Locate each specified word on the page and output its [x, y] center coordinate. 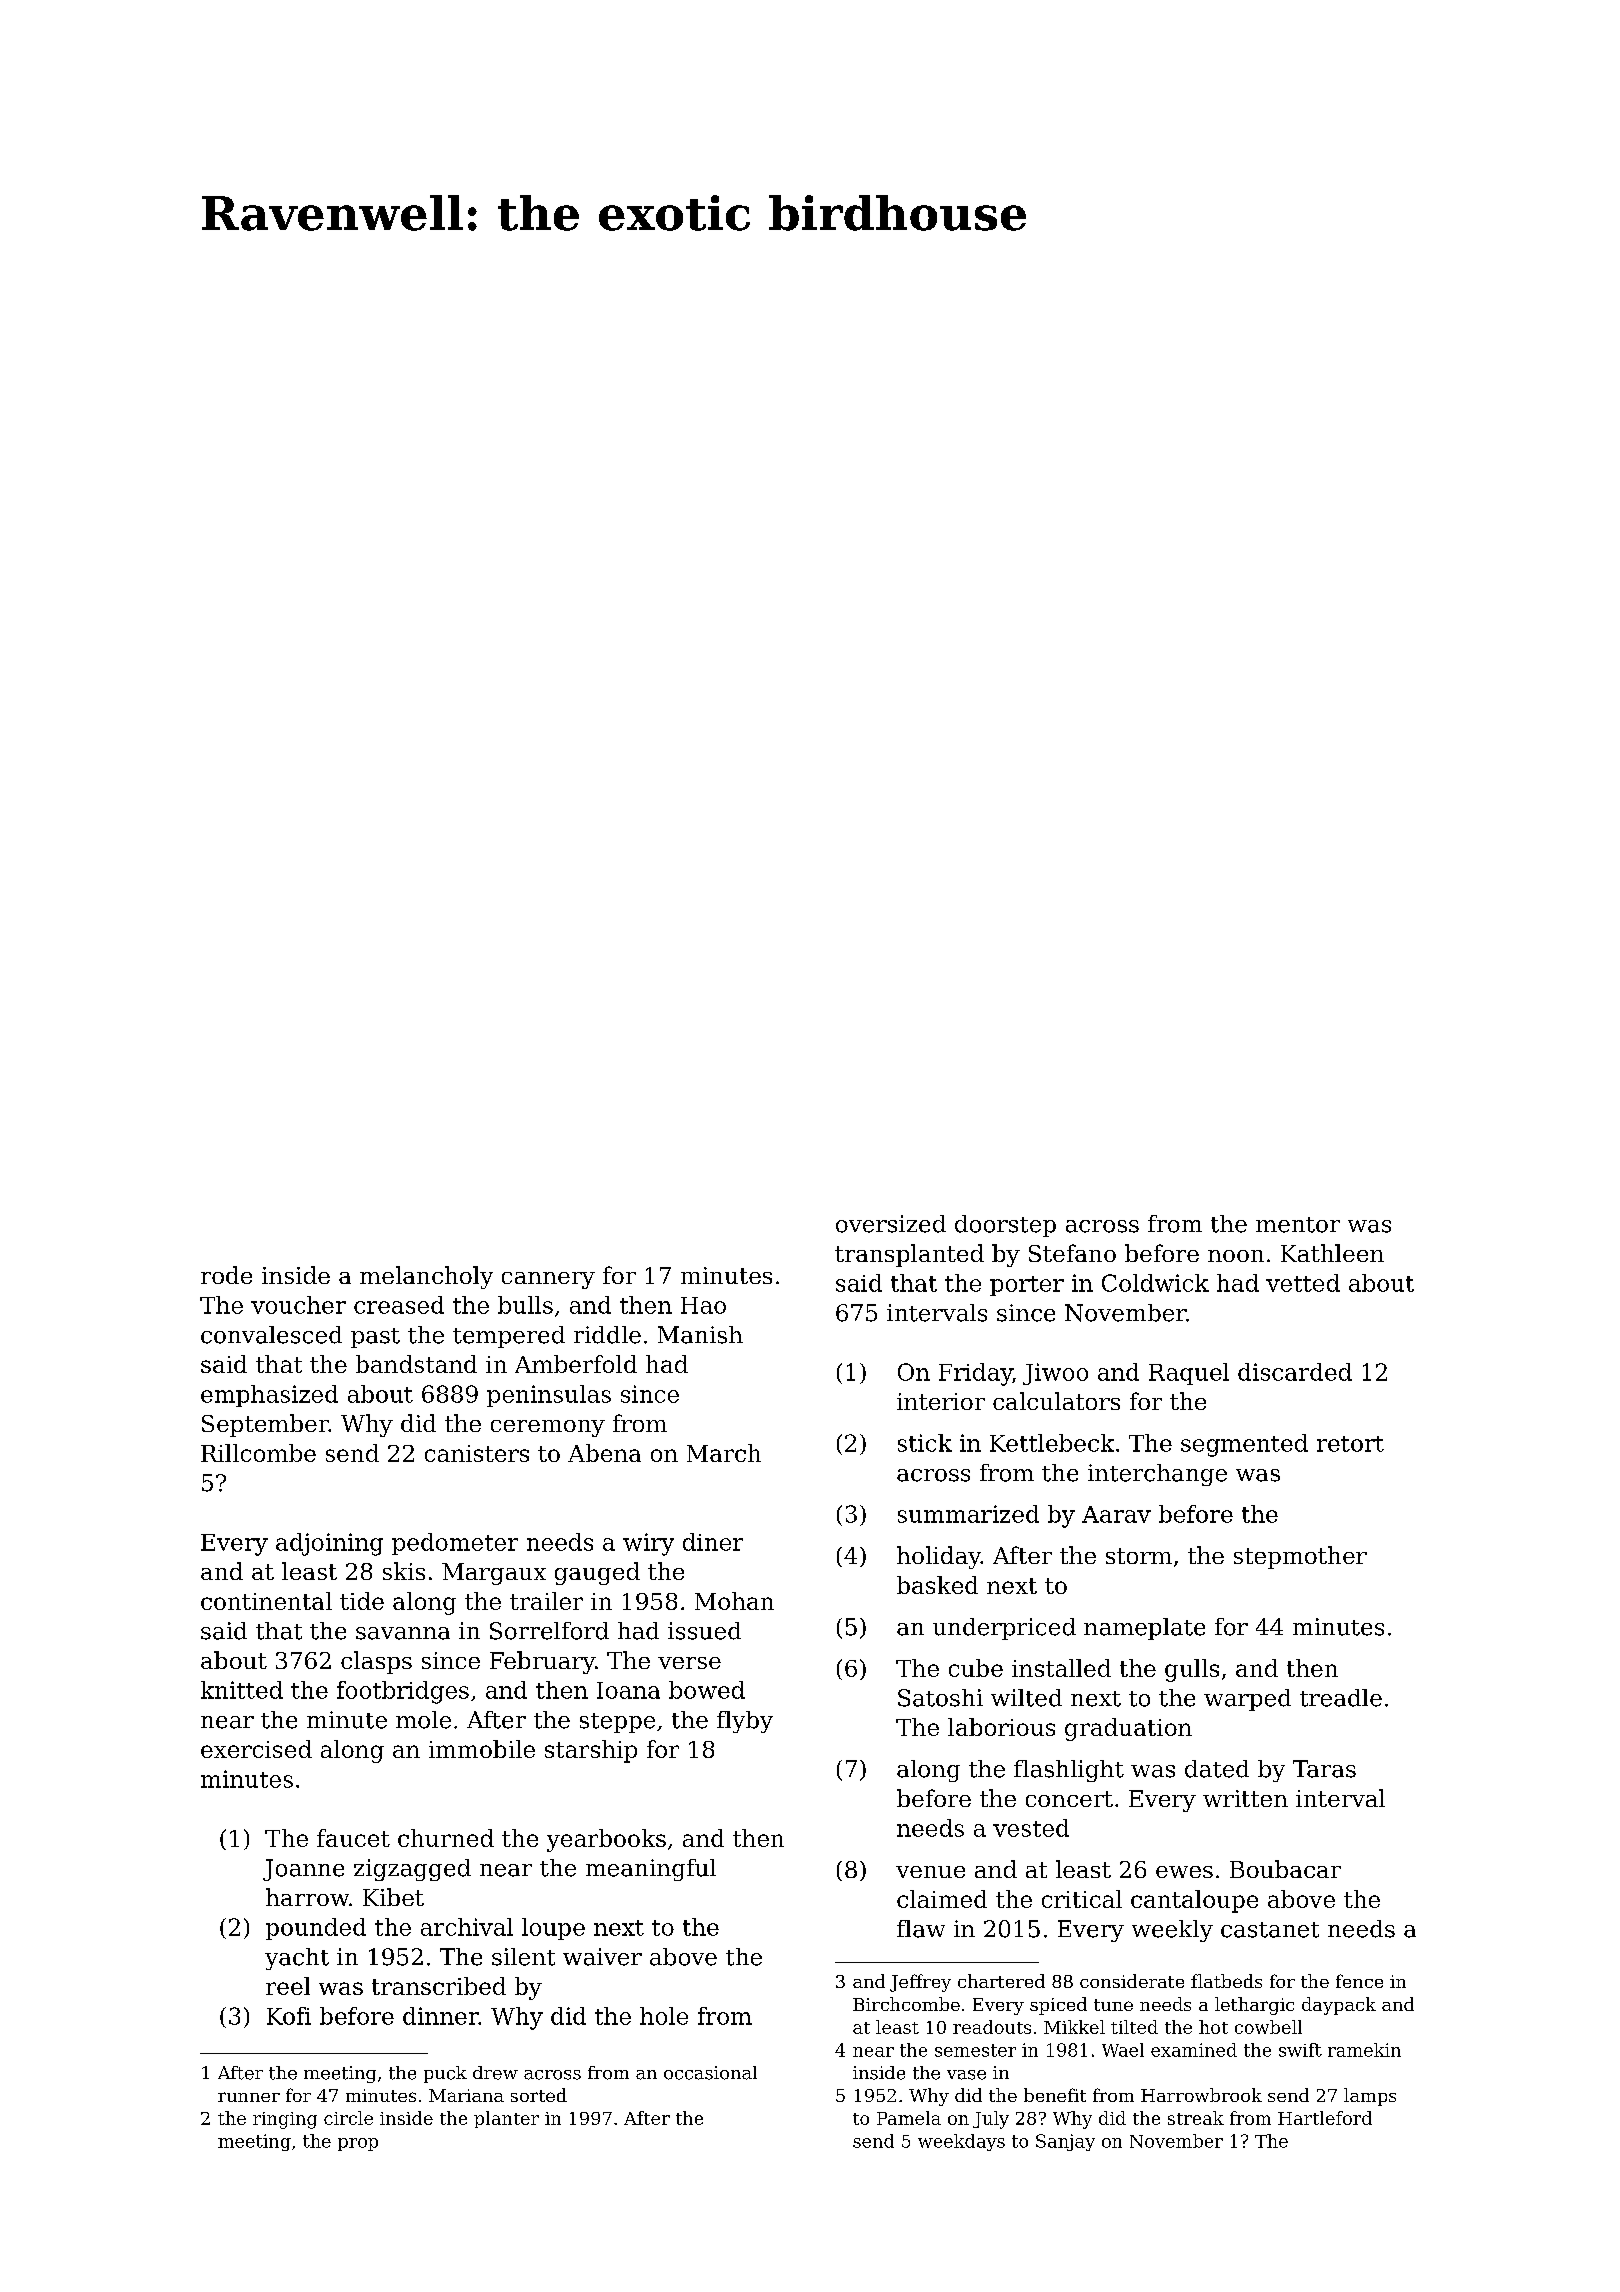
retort [1350, 1444]
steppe [617, 1723]
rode [226, 1275]
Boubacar [1285, 1869]
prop [358, 2144]
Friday [975, 1374]
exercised [256, 1749]
